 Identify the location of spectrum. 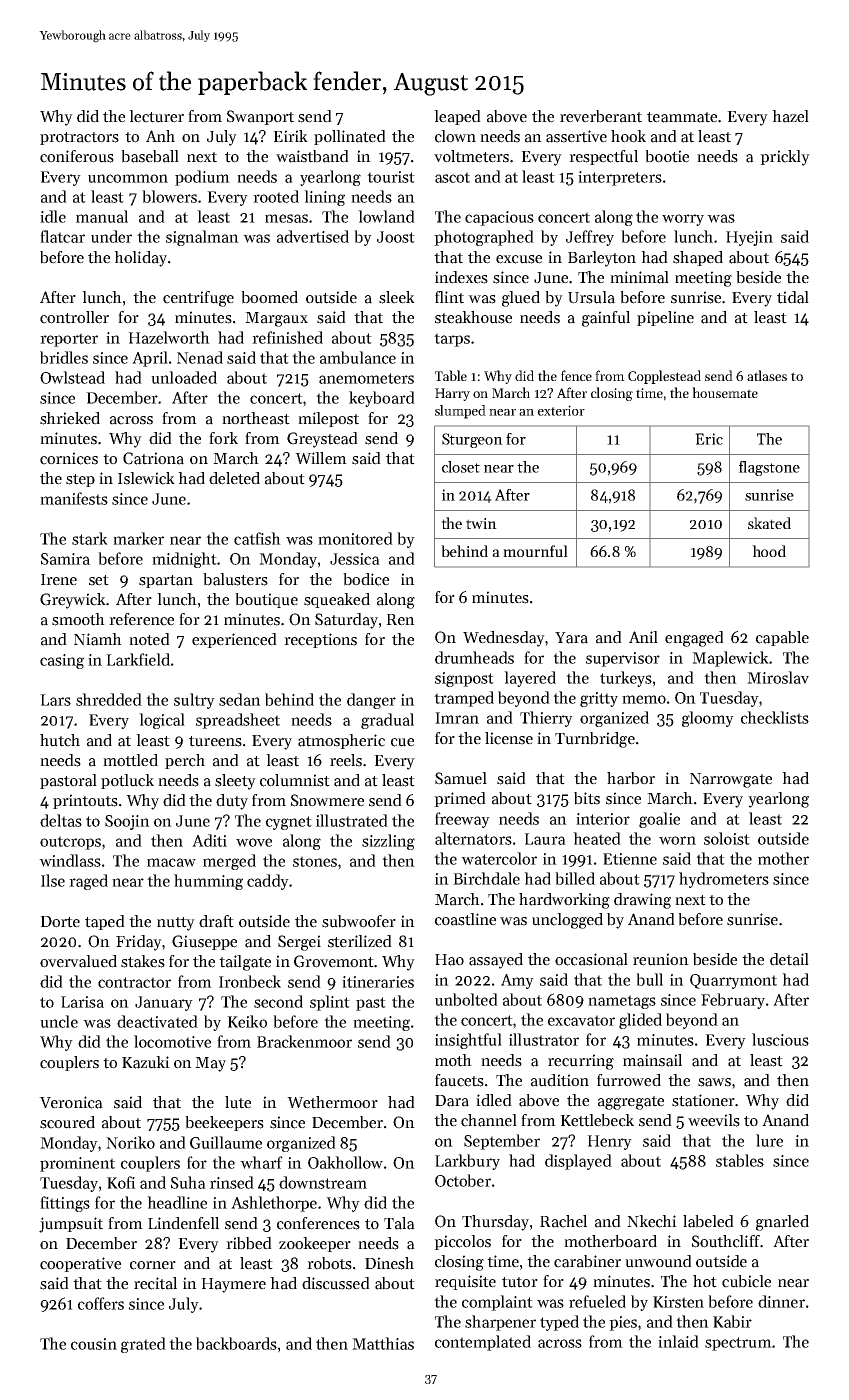
(738, 1344).
